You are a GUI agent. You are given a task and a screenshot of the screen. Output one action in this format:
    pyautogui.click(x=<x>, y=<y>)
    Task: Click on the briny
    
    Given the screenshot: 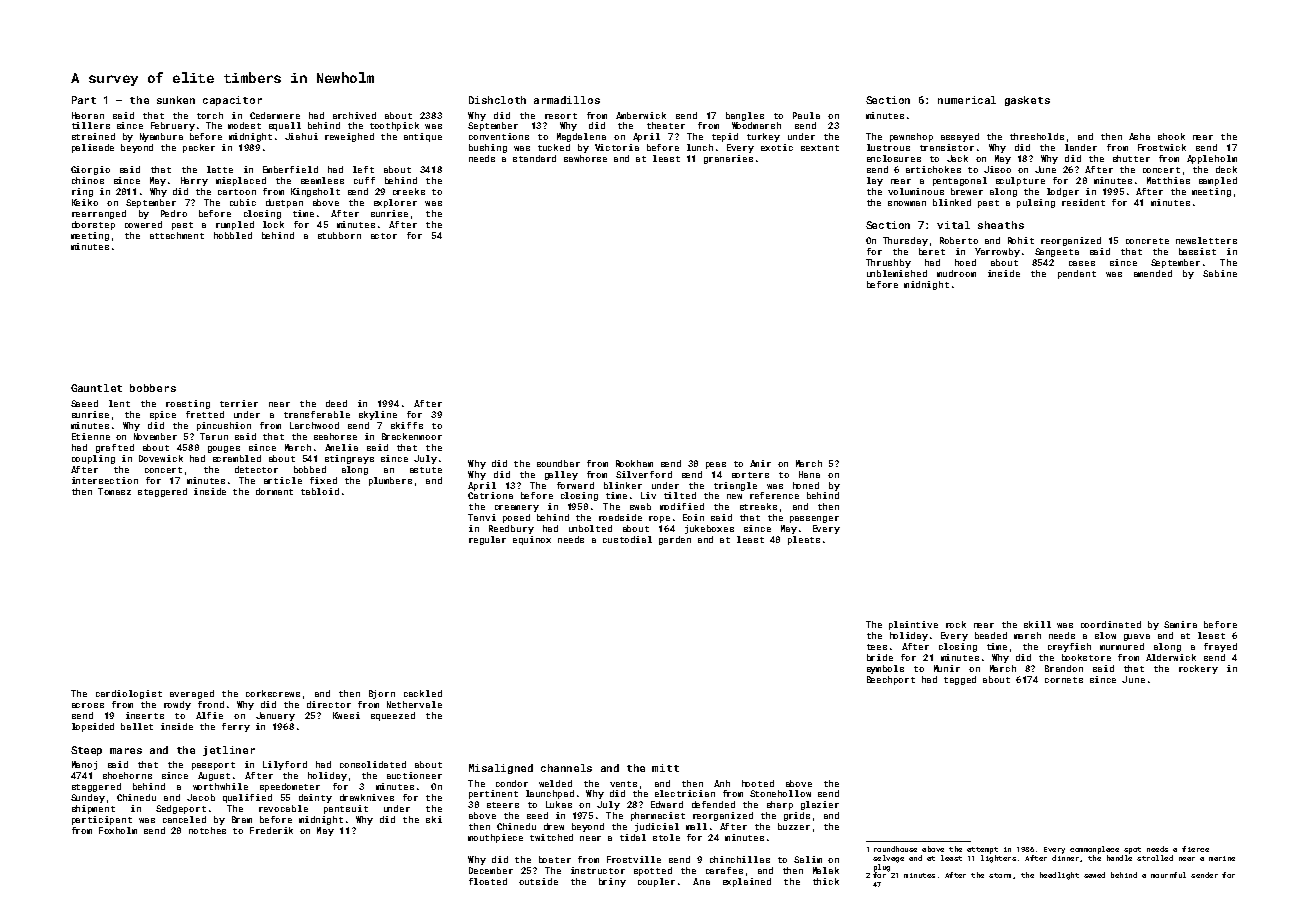 What is the action you would take?
    pyautogui.click(x=612, y=882)
